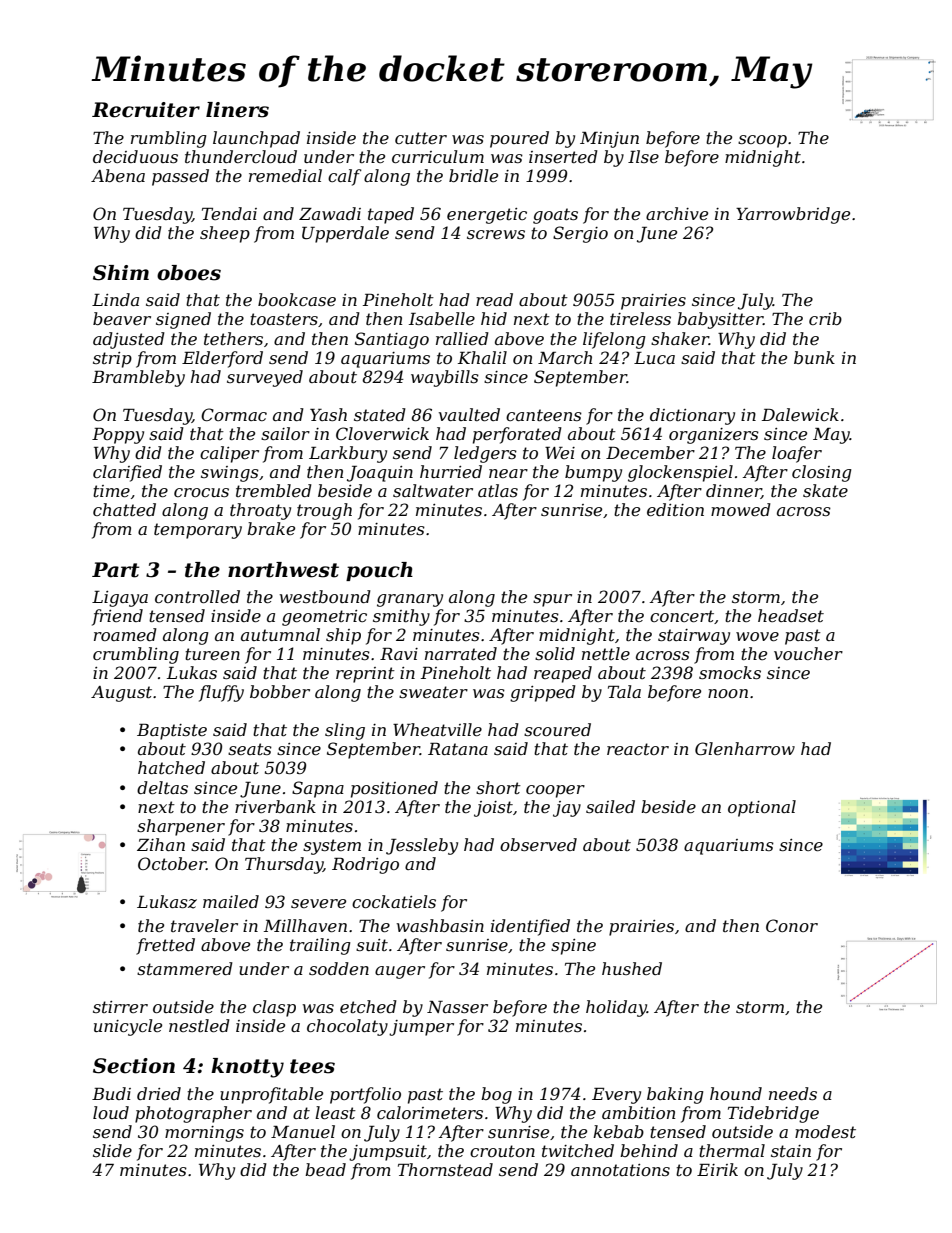 This image has height=1233, width=952. What do you see at coordinates (791, 615) in the image?
I see `headset` at bounding box center [791, 615].
